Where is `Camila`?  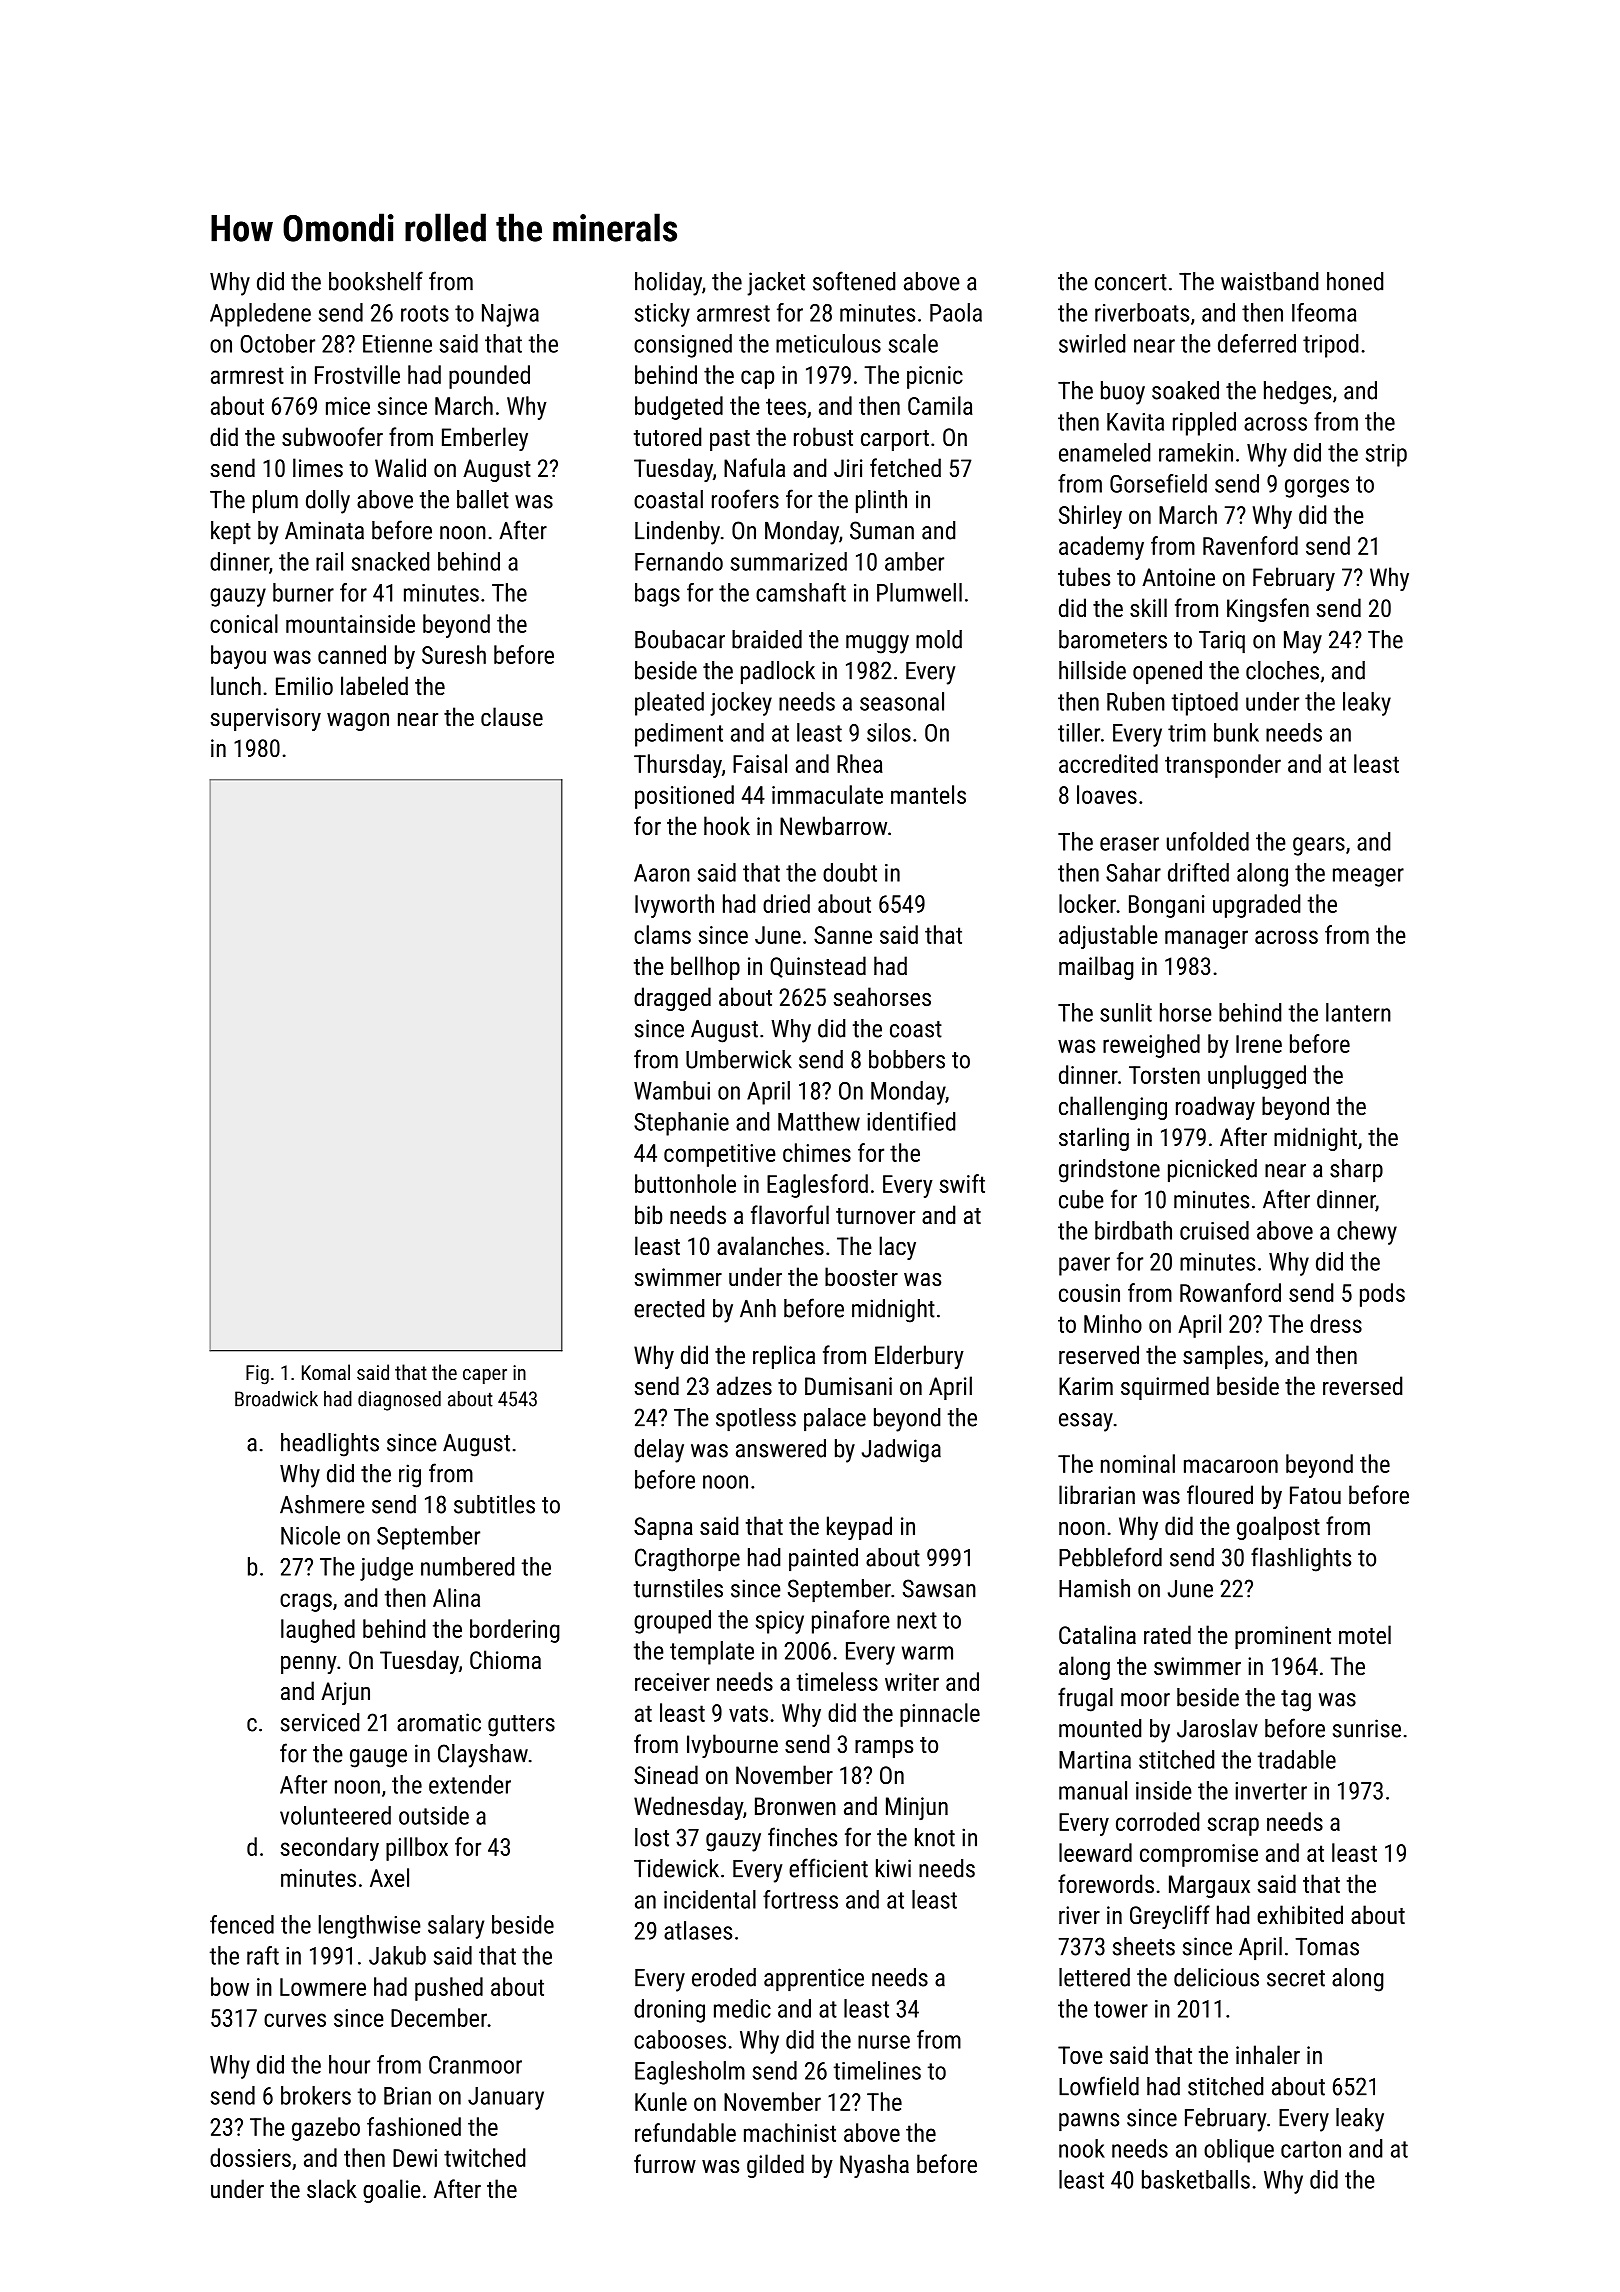
Camila is located at coordinates (940, 405).
